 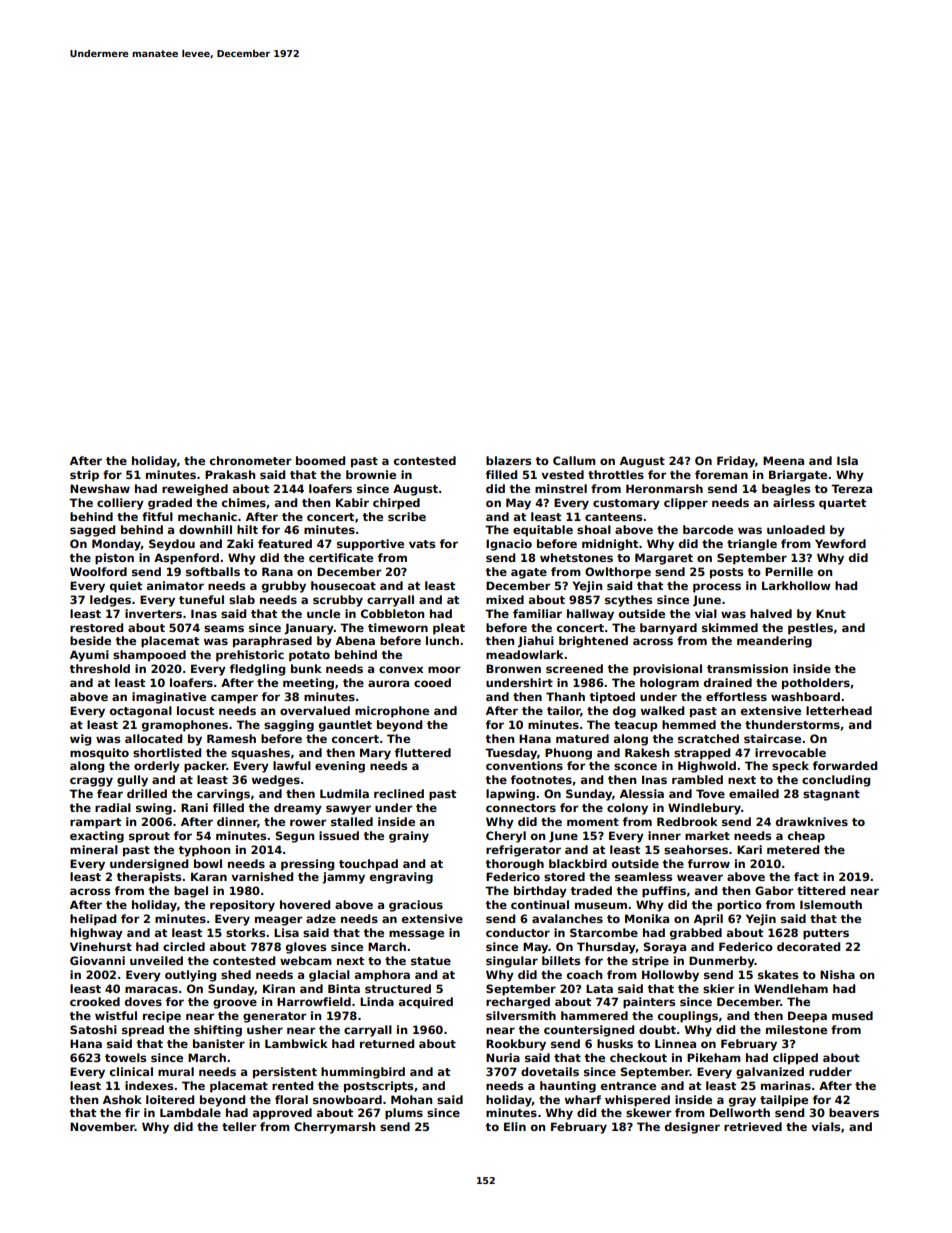 What do you see at coordinates (851, 488) in the screenshot?
I see `Tereza` at bounding box center [851, 488].
